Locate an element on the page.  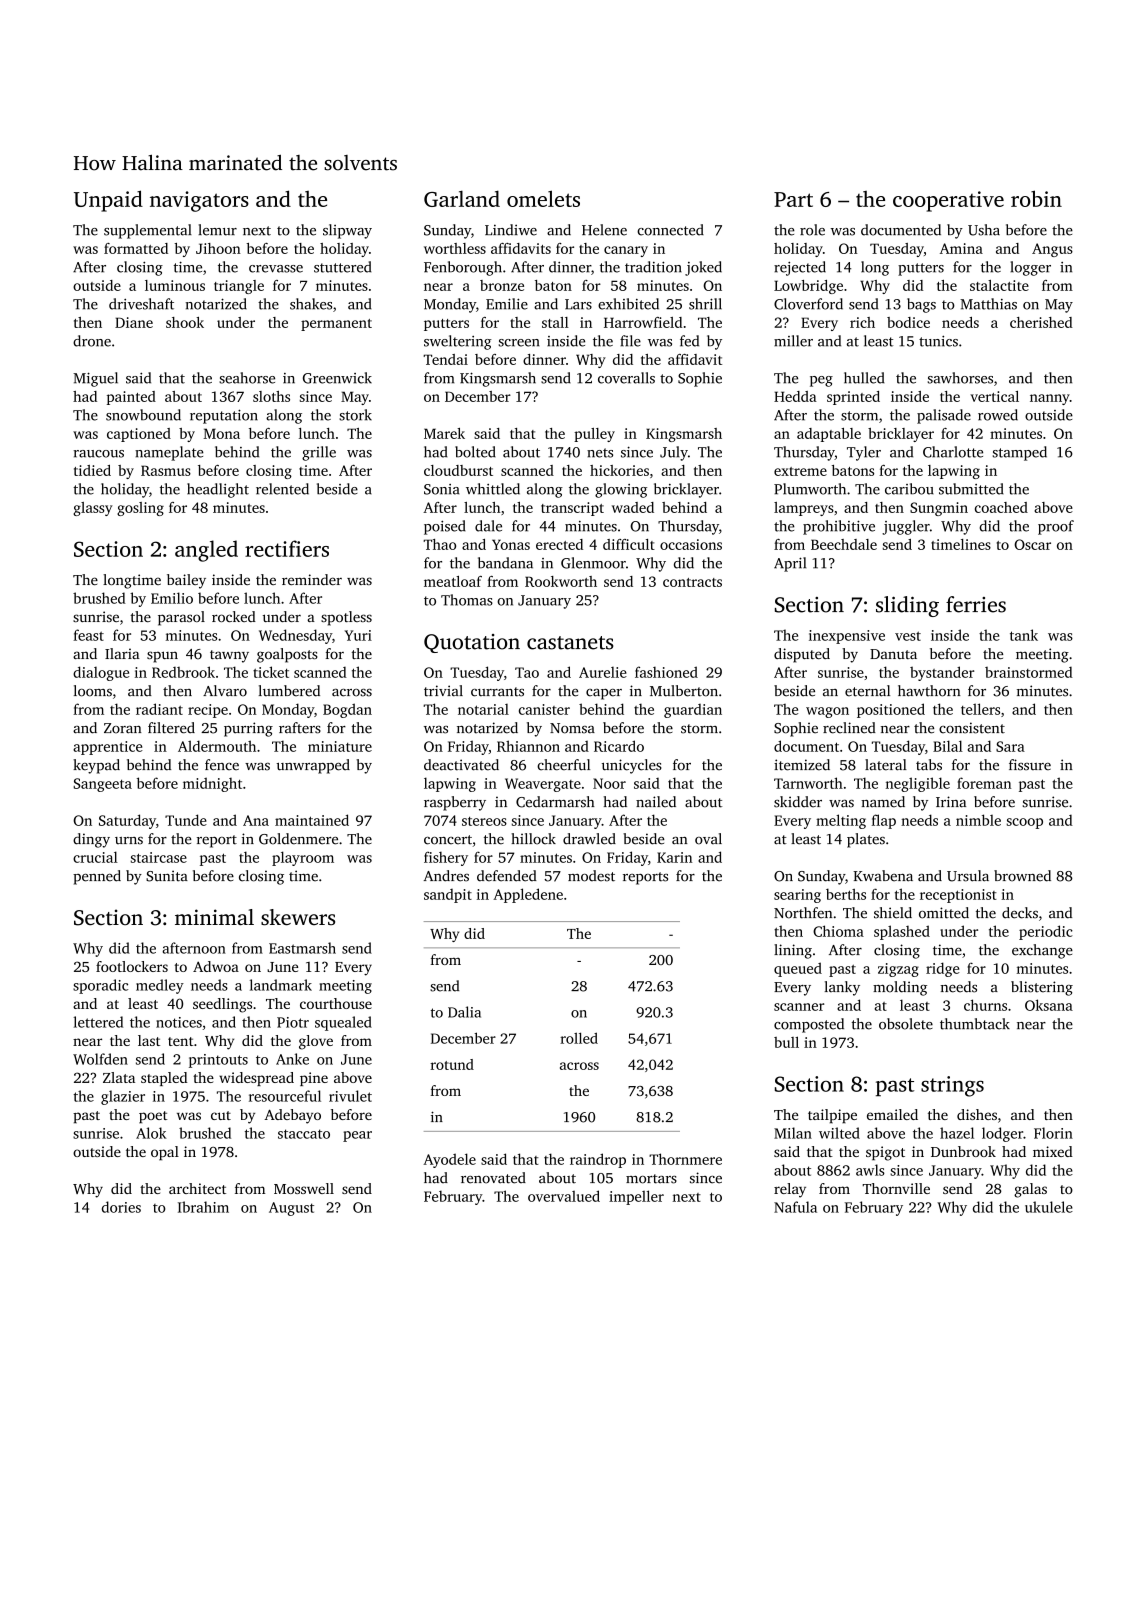
tank is located at coordinates (1024, 635).
